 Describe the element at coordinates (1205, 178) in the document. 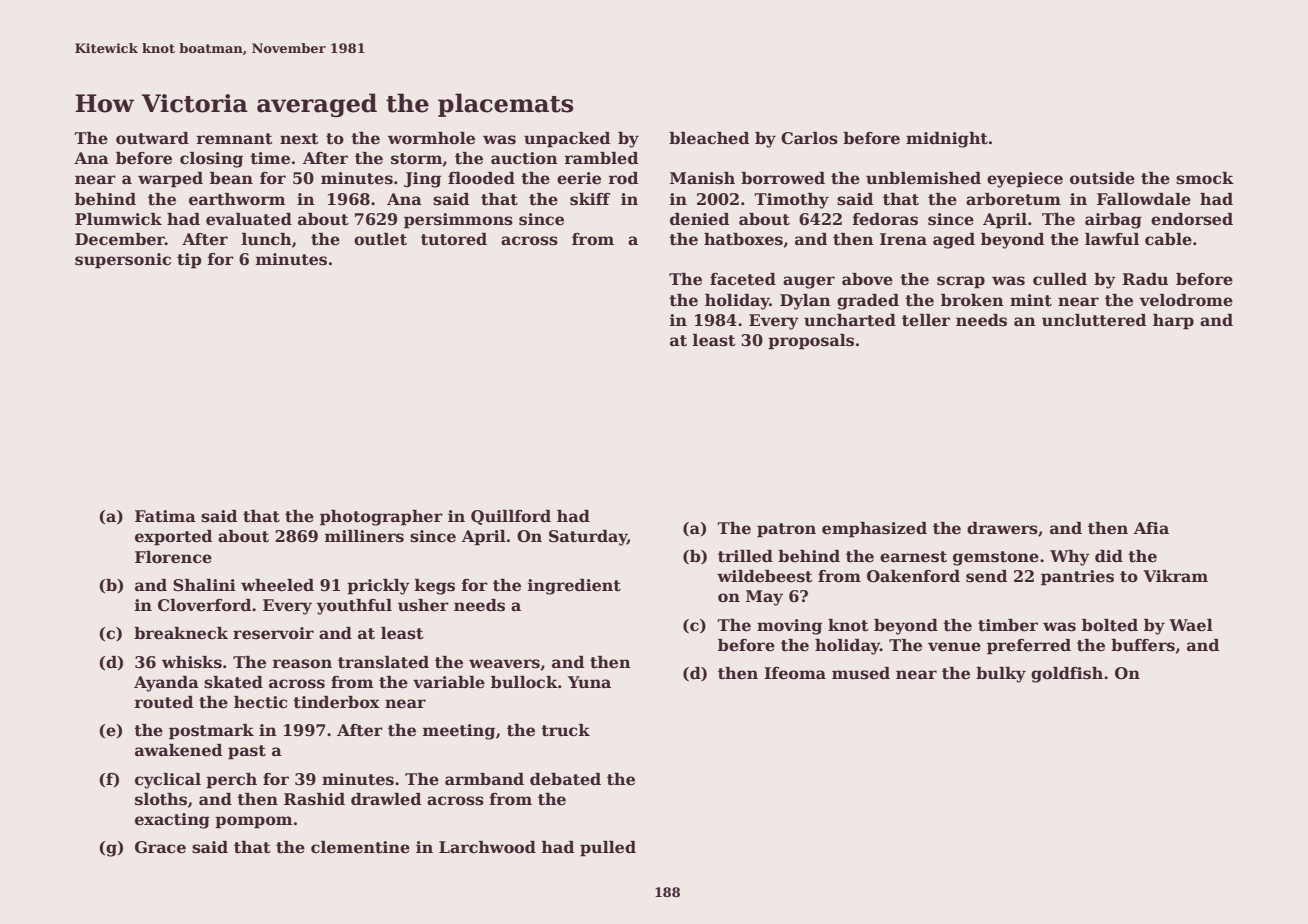

I see `smock` at that location.
